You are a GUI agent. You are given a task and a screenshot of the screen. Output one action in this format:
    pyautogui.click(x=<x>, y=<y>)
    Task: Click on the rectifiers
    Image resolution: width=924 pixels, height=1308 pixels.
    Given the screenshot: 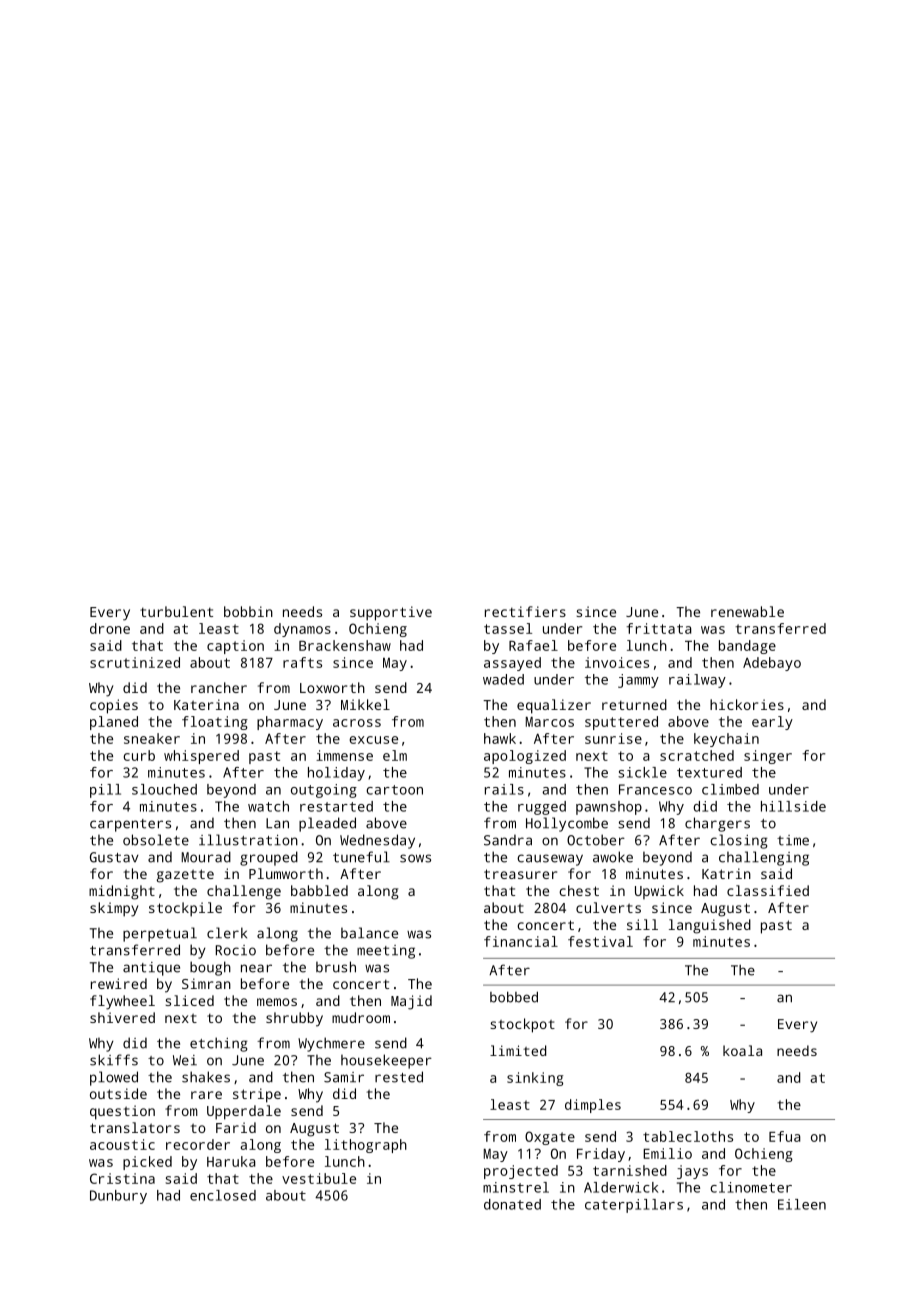 What is the action you would take?
    pyautogui.click(x=525, y=611)
